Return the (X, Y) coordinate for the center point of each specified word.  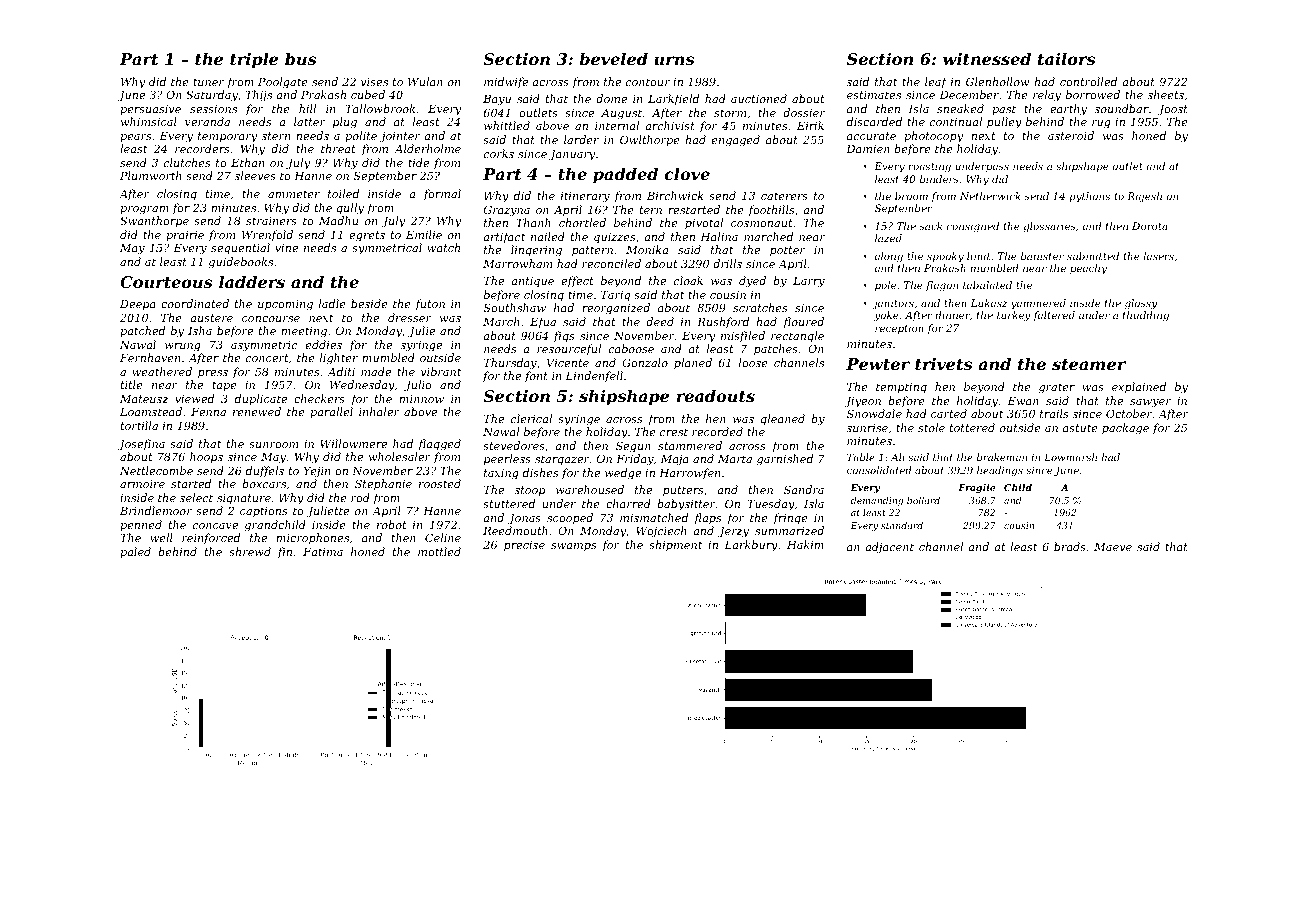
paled (135, 552)
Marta (735, 459)
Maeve (1113, 547)
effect (577, 281)
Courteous (166, 282)
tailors (1066, 59)
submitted (1093, 256)
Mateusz (144, 399)
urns (674, 60)
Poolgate (283, 83)
